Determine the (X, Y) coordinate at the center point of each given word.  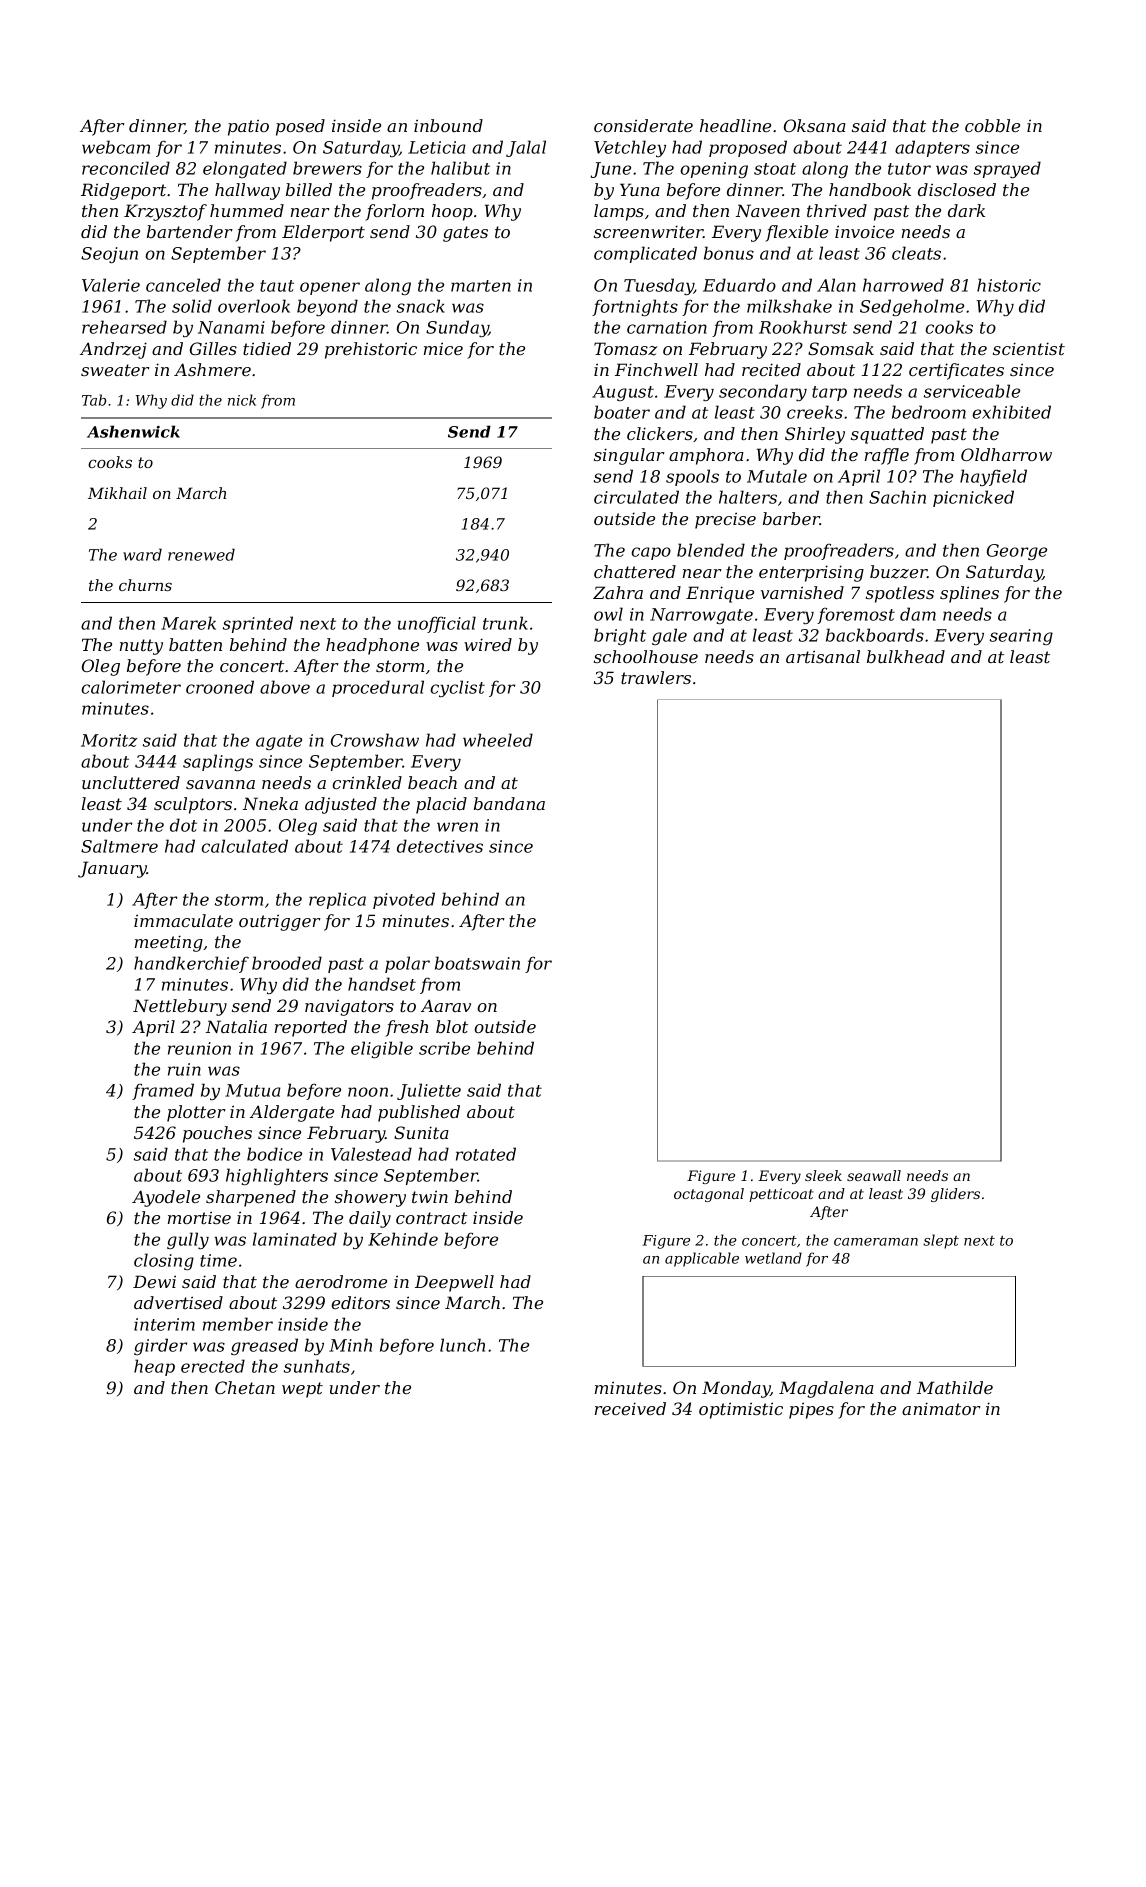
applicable (702, 1259)
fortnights (635, 307)
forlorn (395, 212)
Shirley (815, 435)
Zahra (618, 592)
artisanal (823, 656)
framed (163, 1091)
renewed (201, 554)
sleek (823, 1175)
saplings (218, 762)
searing (1021, 637)
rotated (486, 1154)
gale (669, 636)
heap (154, 1367)
